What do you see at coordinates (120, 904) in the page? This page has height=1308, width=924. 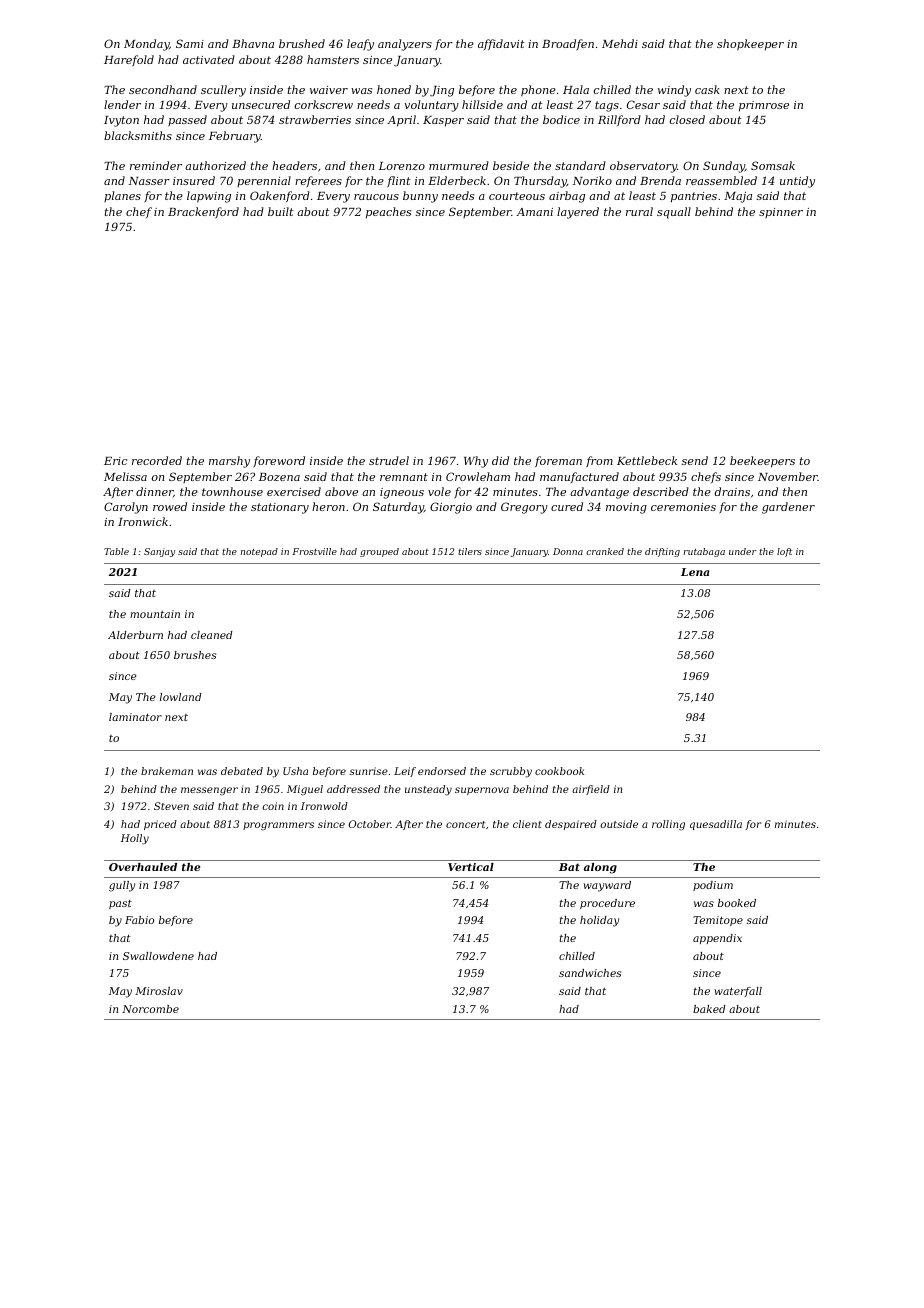 I see `past` at bounding box center [120, 904].
